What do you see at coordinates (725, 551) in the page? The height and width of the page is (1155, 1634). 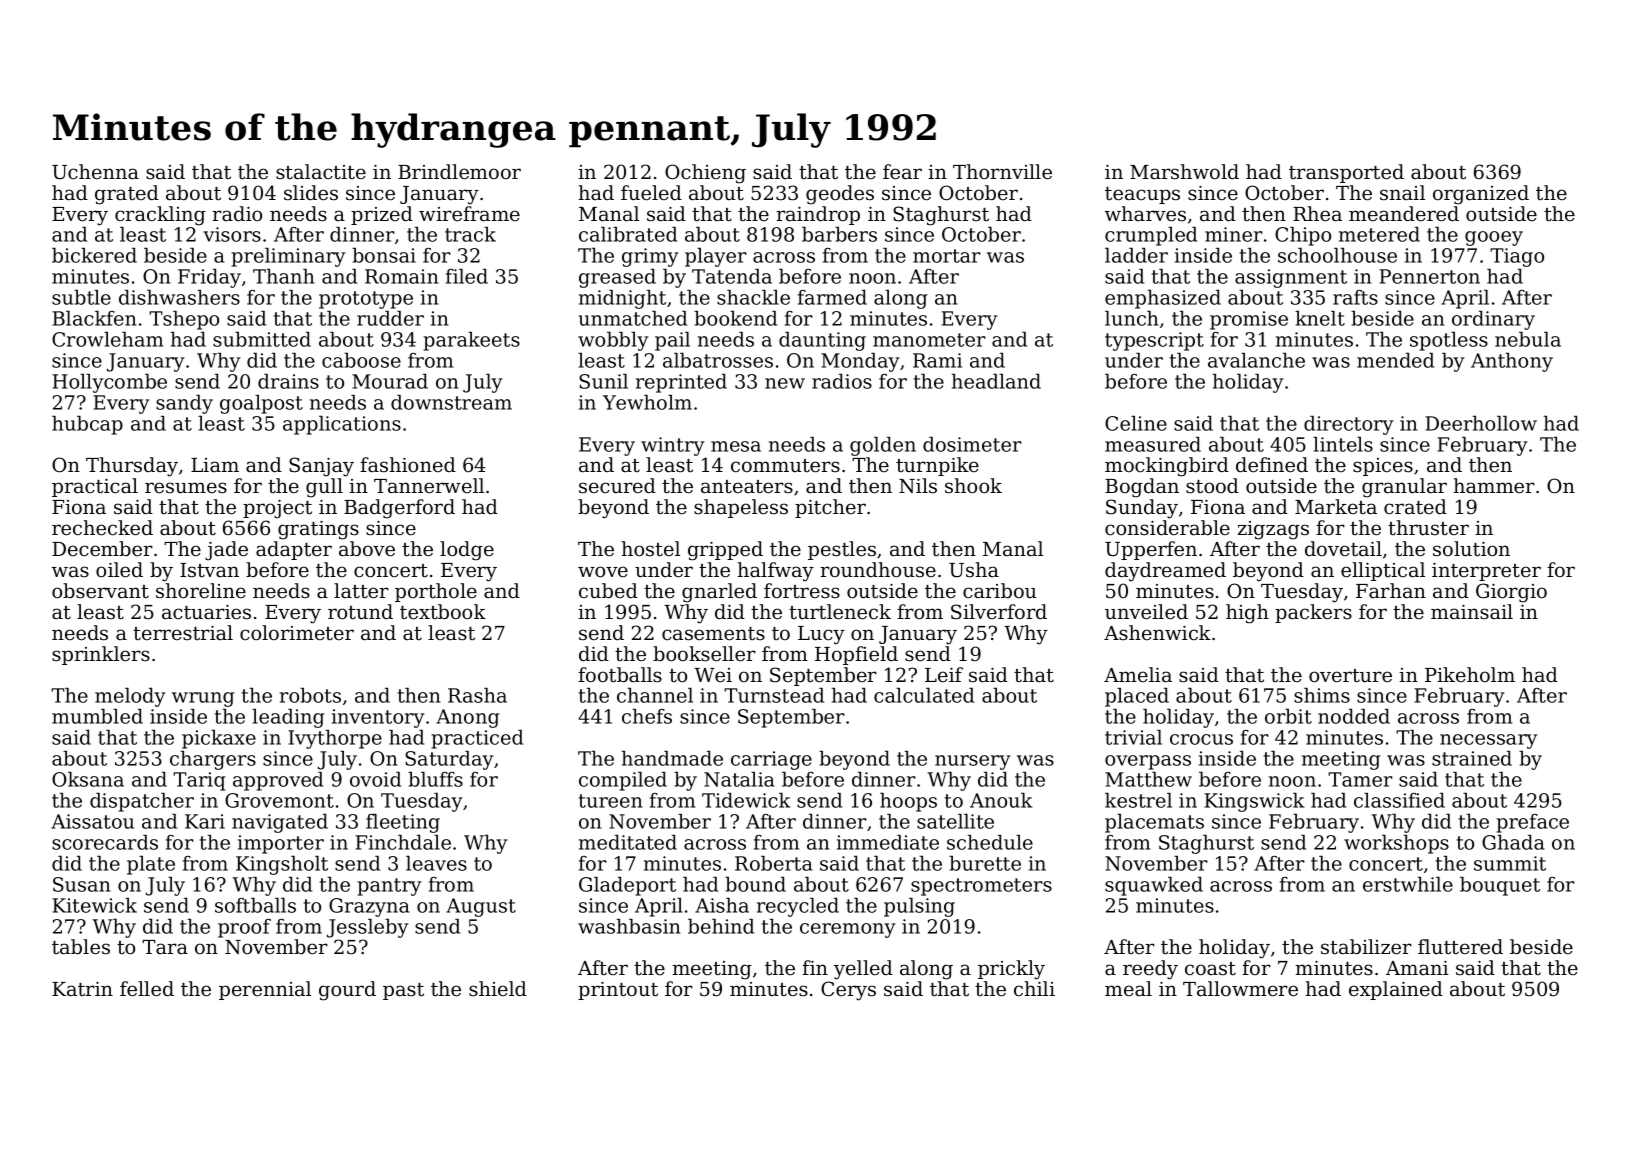 I see `gripped` at bounding box center [725, 551].
